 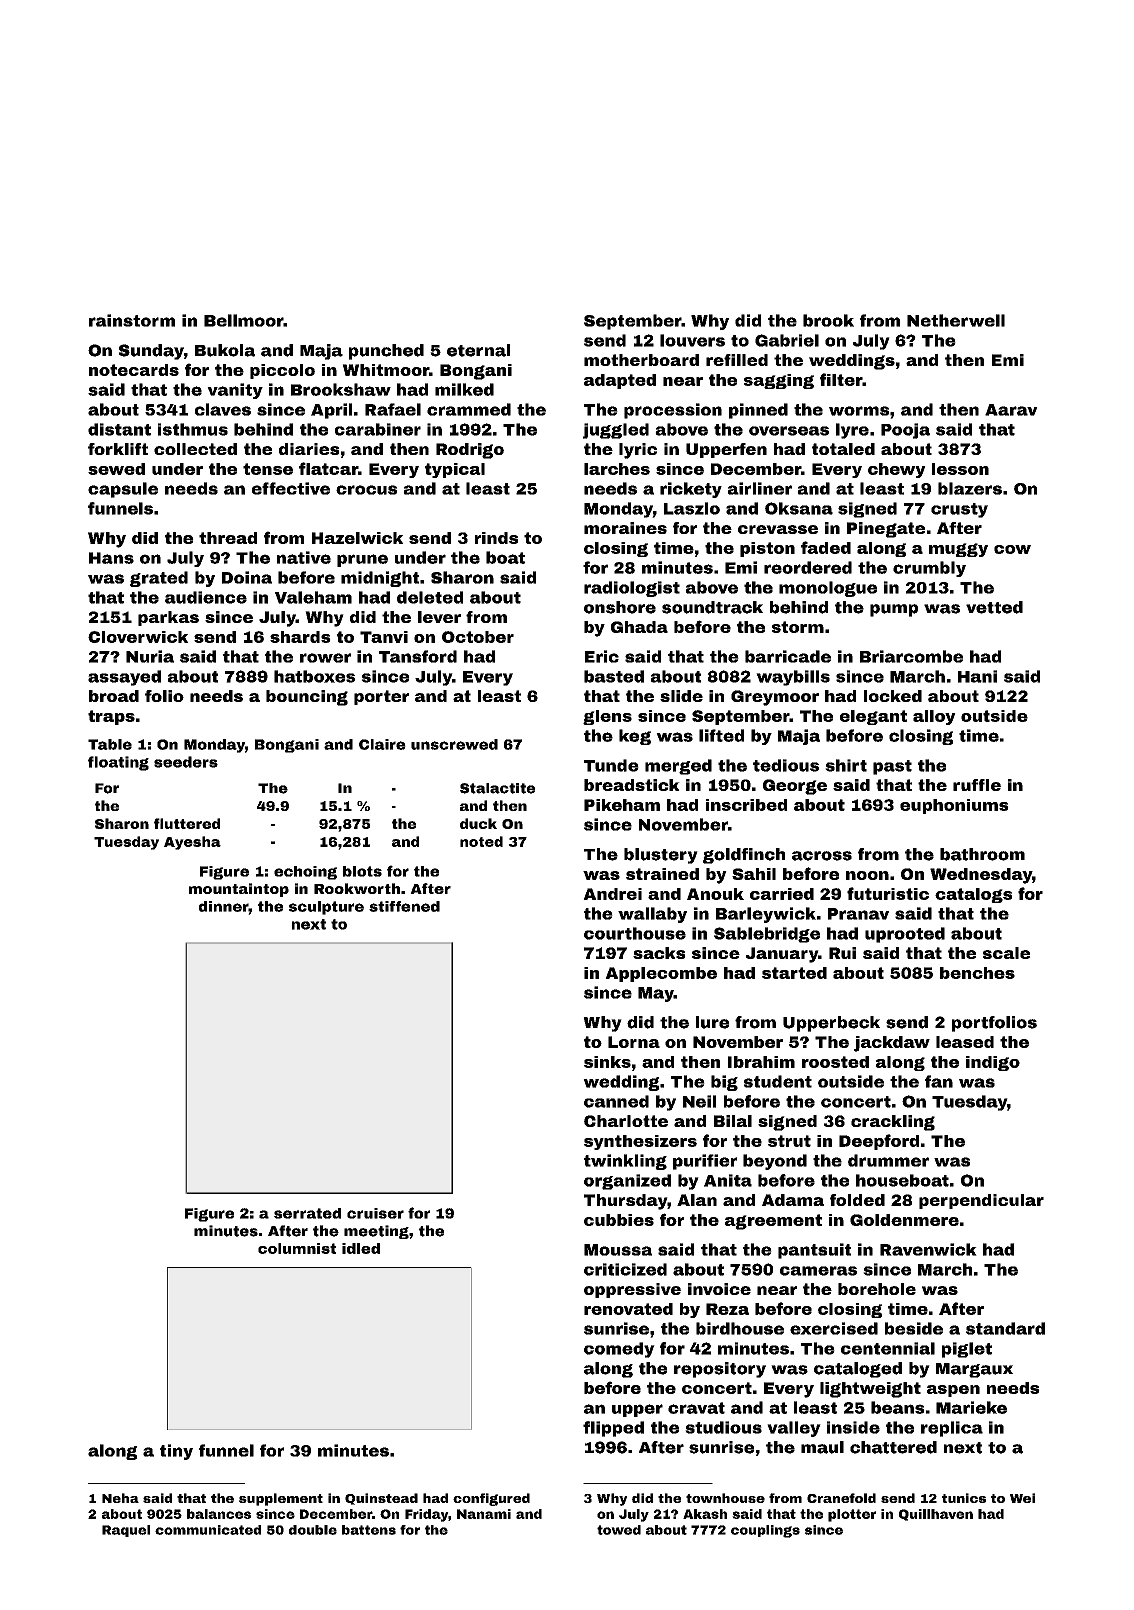 What do you see at coordinates (634, 1042) in the image?
I see `Lorna` at bounding box center [634, 1042].
